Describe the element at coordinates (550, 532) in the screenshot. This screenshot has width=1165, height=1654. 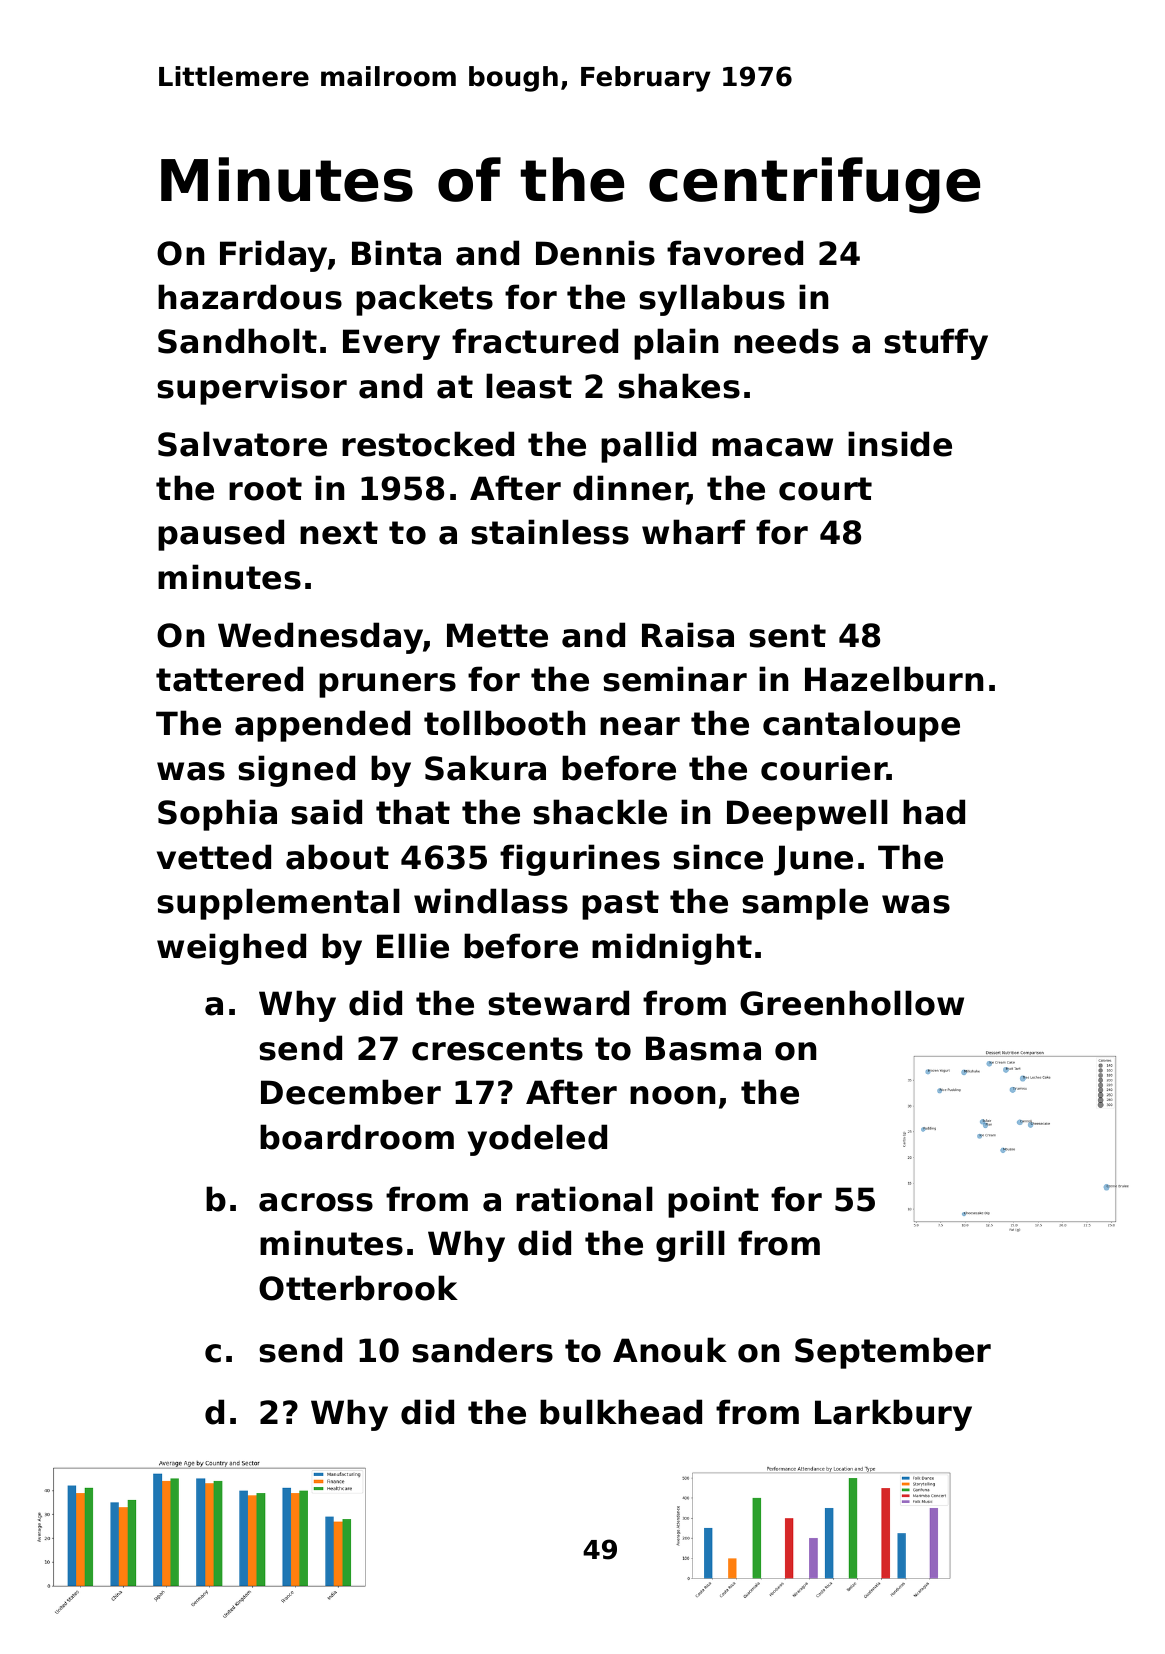
I see `stainless` at that location.
